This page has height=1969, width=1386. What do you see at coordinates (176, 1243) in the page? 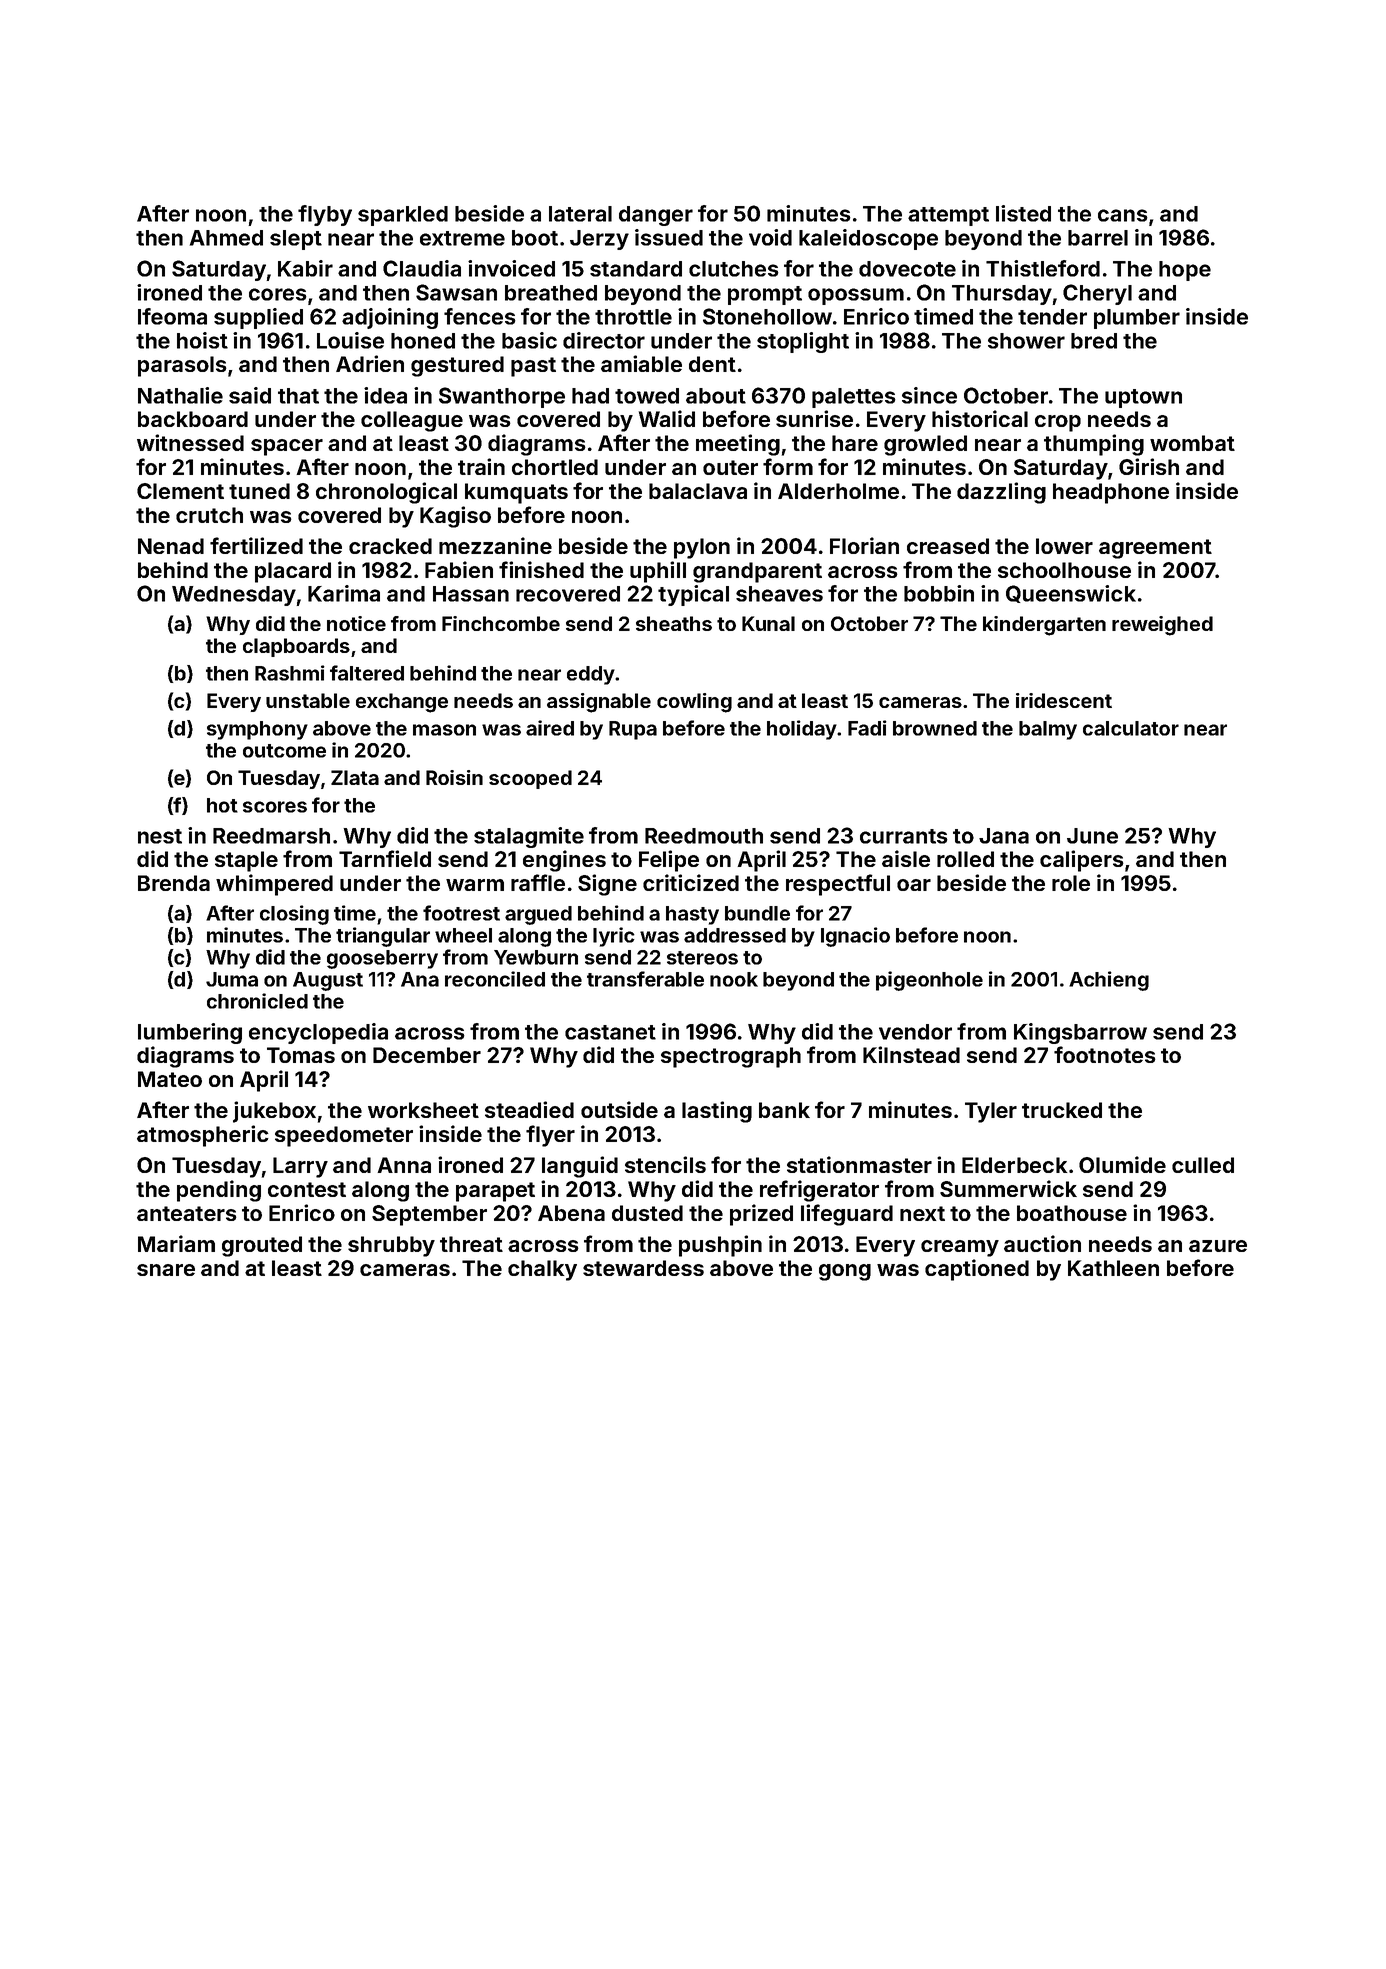
I see `Mariam` at bounding box center [176, 1243].
